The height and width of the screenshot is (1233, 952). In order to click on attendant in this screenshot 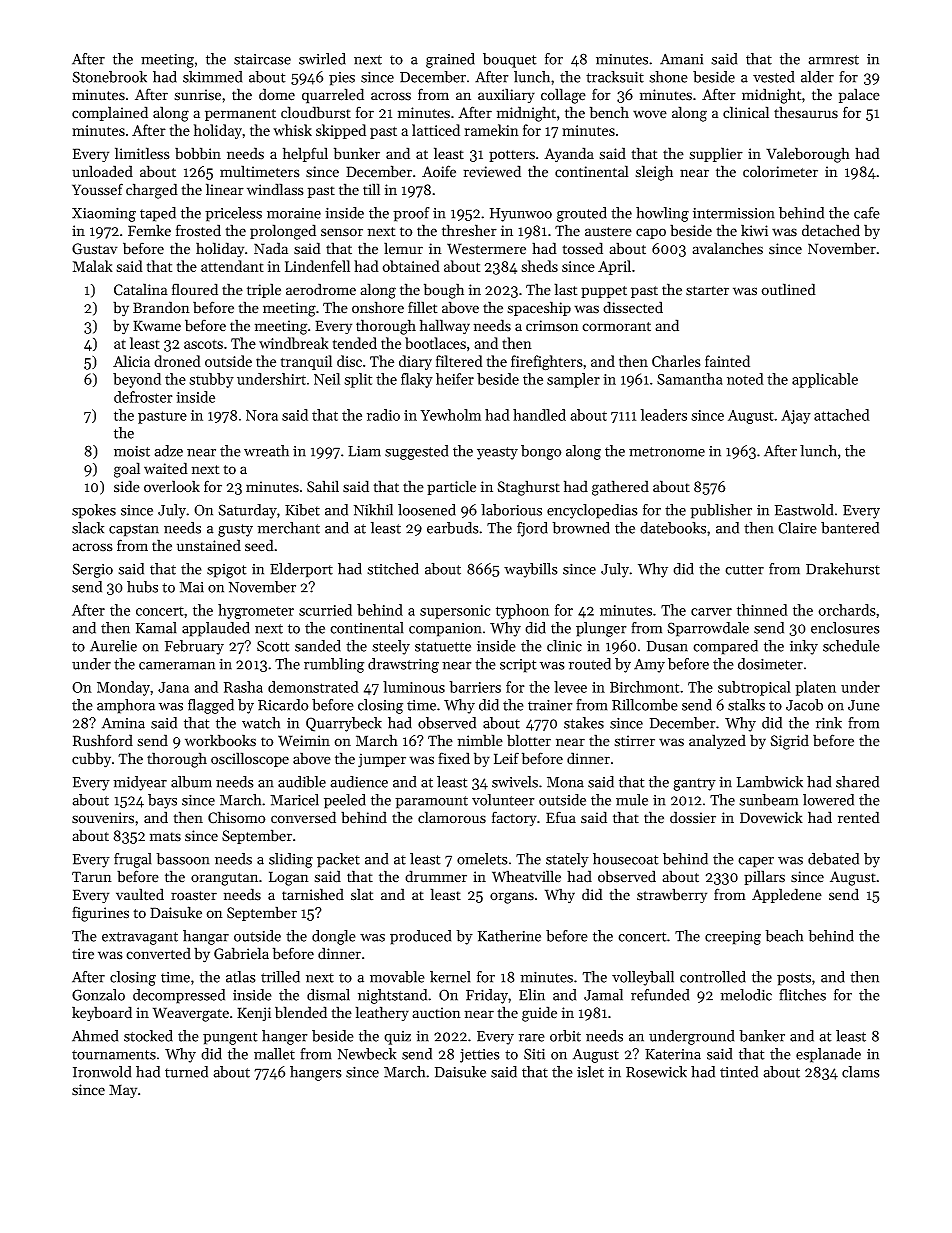, I will do `click(232, 266)`.
